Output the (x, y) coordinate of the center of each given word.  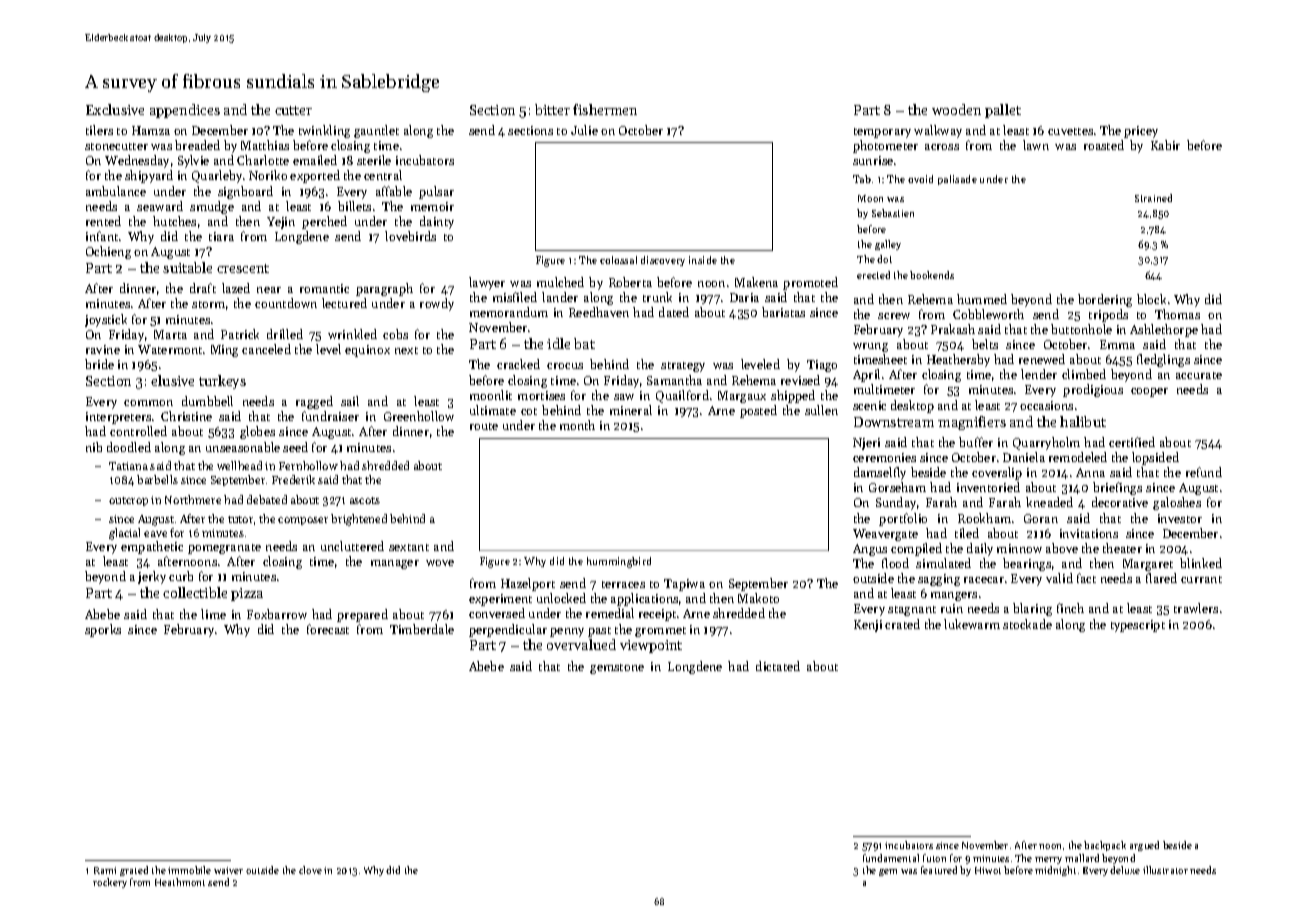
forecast (328, 629)
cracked (518, 364)
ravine (103, 349)
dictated (778, 666)
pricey (1141, 132)
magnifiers (972, 423)
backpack (1105, 846)
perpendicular (508, 630)
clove (310, 870)
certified (1132, 442)
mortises (541, 395)
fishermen (605, 109)
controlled (138, 431)
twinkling (324, 131)
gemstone (617, 669)
